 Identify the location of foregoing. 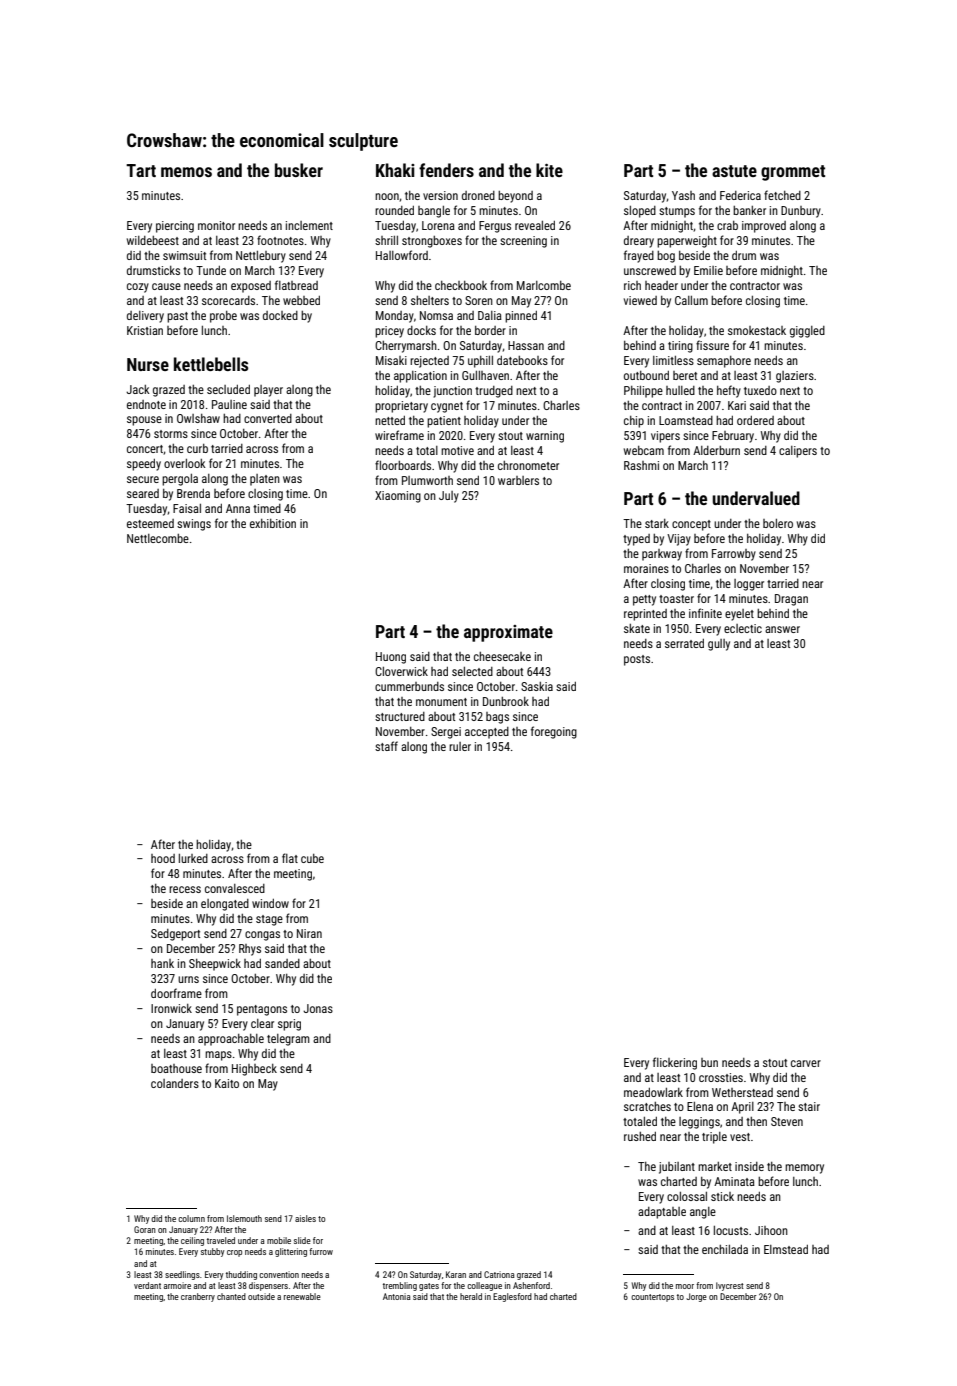
(554, 732).
